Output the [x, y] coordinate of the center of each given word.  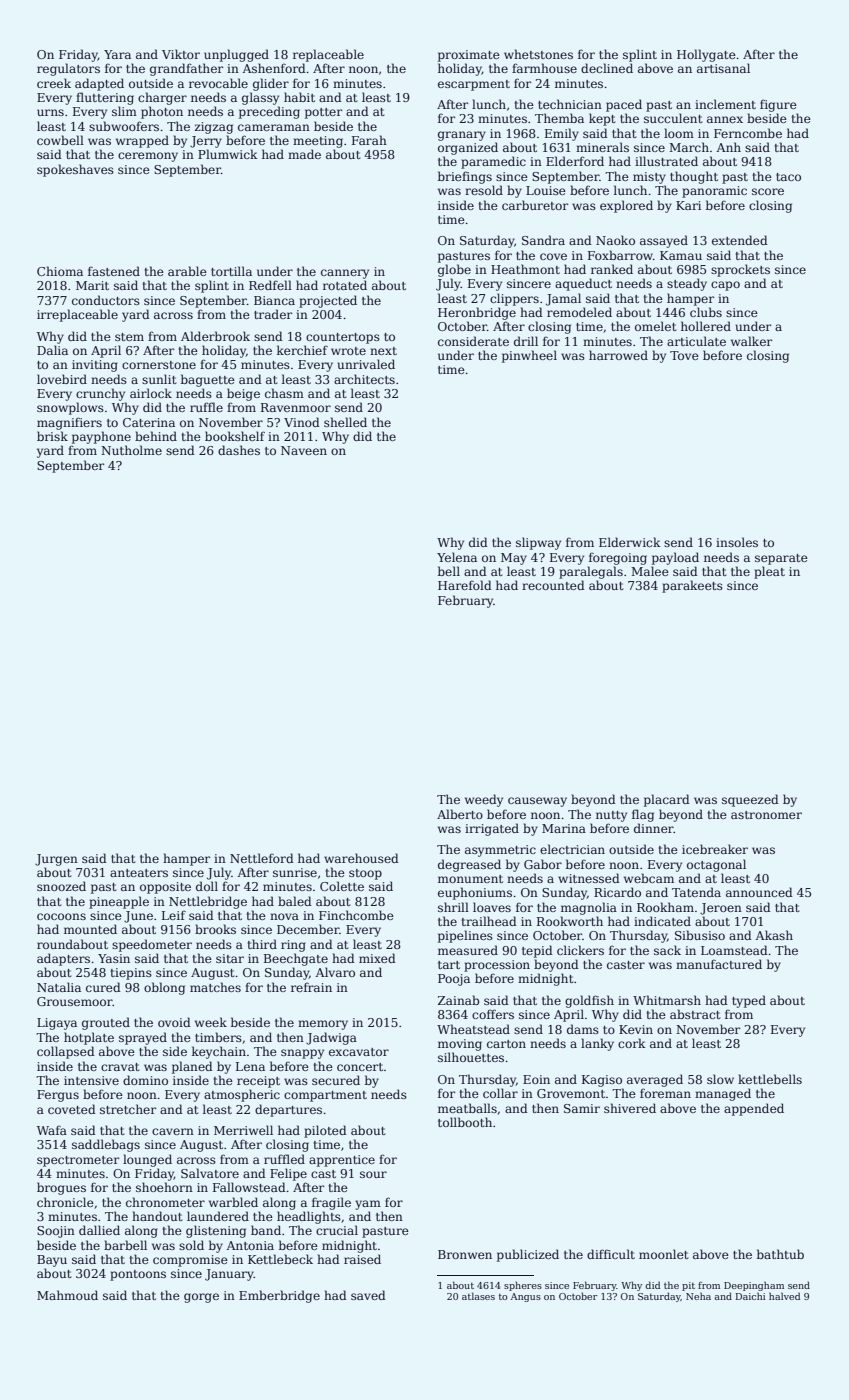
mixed [377, 958]
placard [667, 800]
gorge [201, 1298]
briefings [465, 177]
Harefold [465, 585]
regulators [68, 69]
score [768, 191]
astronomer [766, 815]
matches [215, 987]
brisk [52, 436]
